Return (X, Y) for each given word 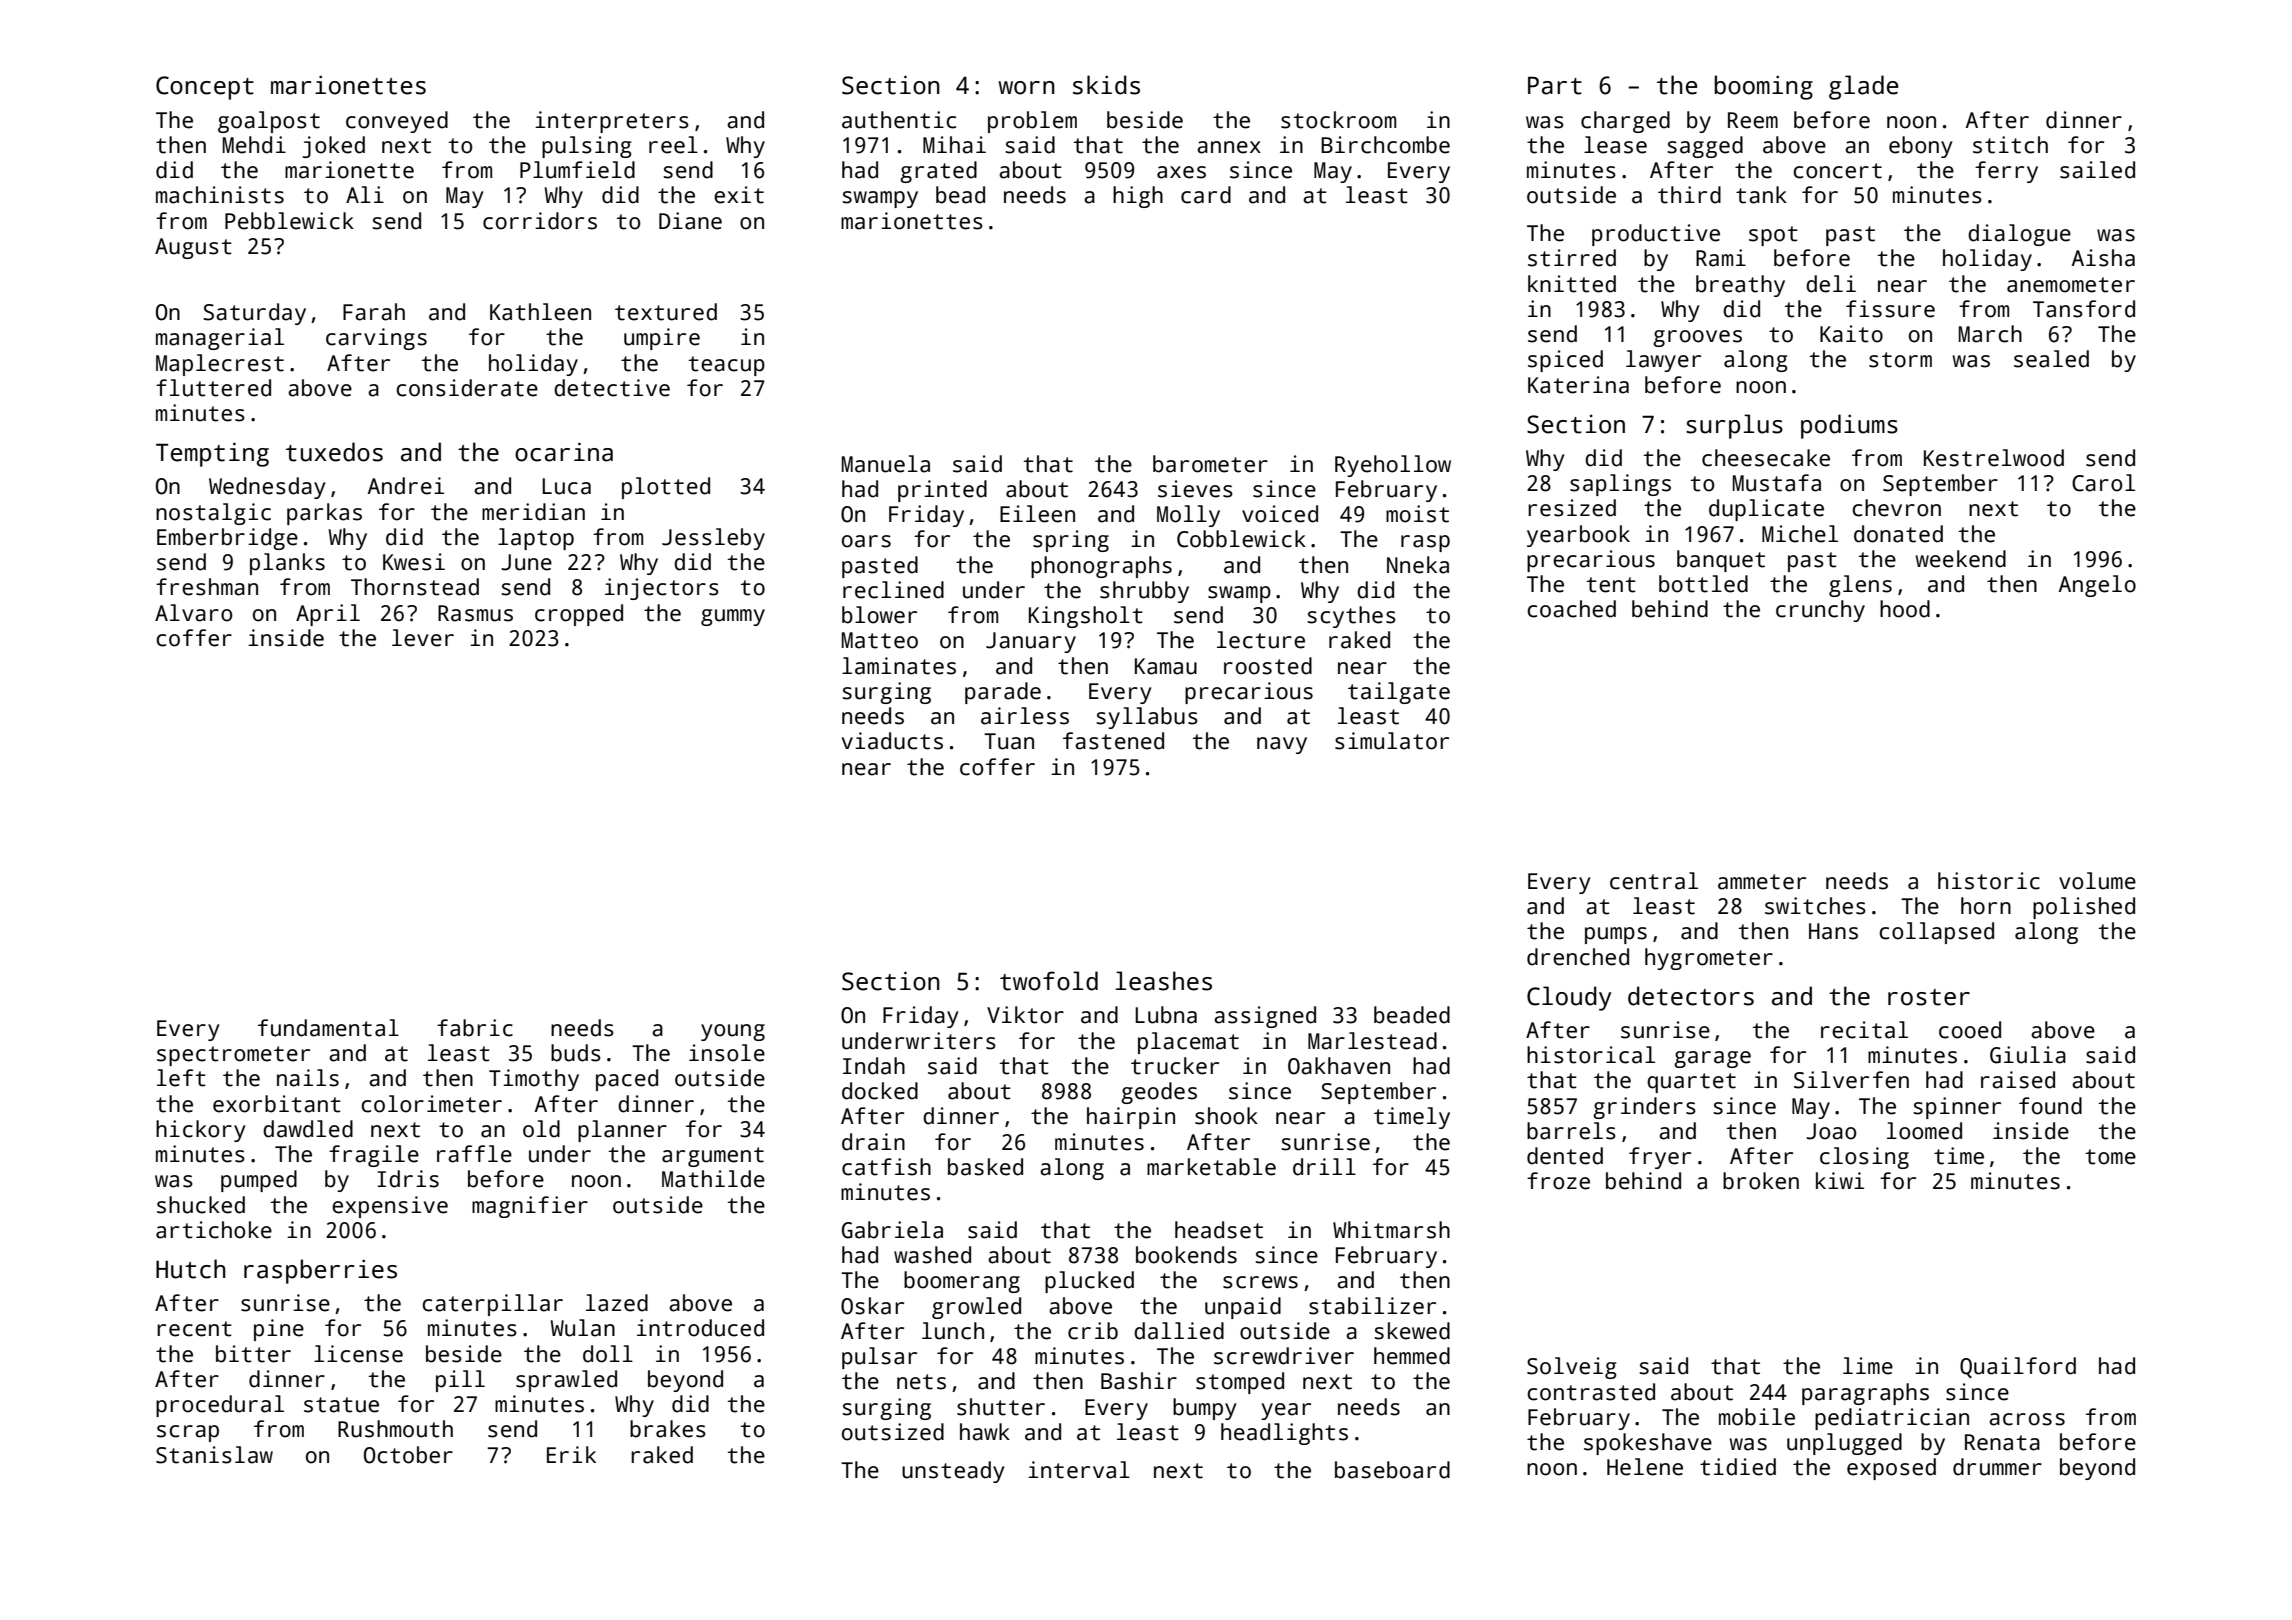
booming (1763, 87)
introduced (700, 1328)
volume (2097, 881)
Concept (205, 88)
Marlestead (1372, 1041)
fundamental (328, 1028)
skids (1106, 85)
